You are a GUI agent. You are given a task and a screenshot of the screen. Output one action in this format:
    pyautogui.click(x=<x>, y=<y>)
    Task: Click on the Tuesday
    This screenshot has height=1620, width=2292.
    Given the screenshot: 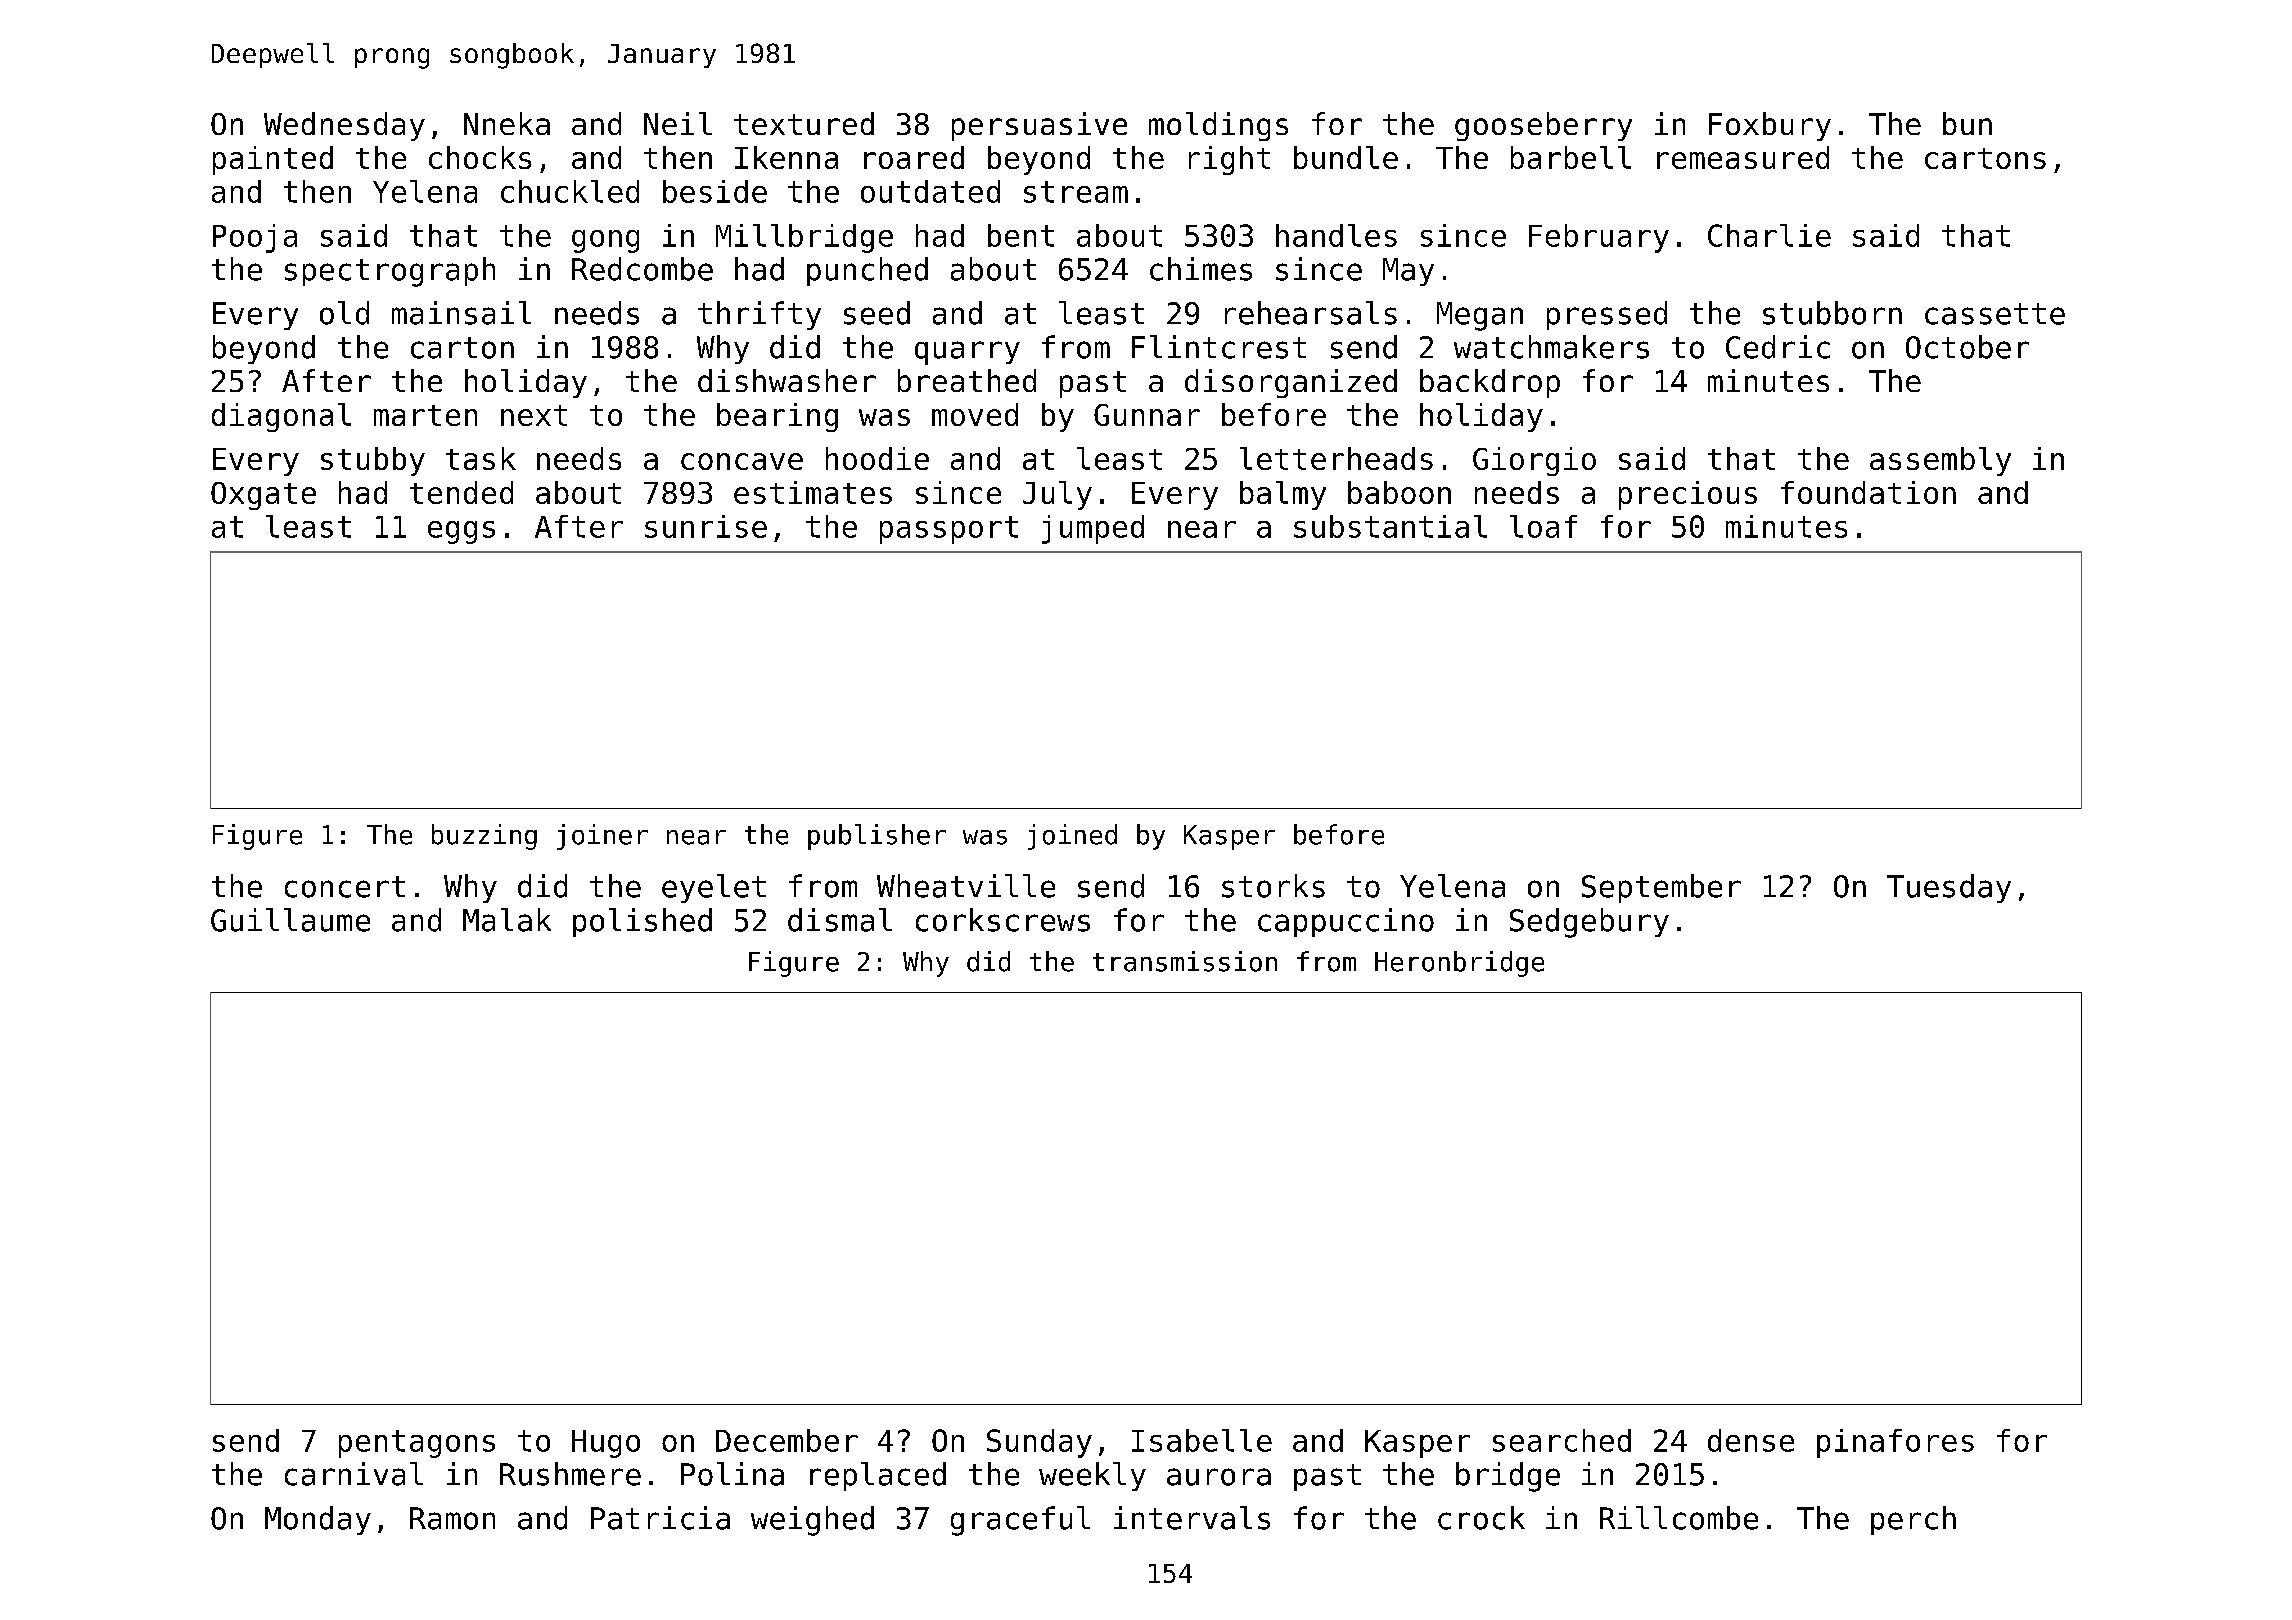 What is the action you would take?
    pyautogui.click(x=1949, y=888)
